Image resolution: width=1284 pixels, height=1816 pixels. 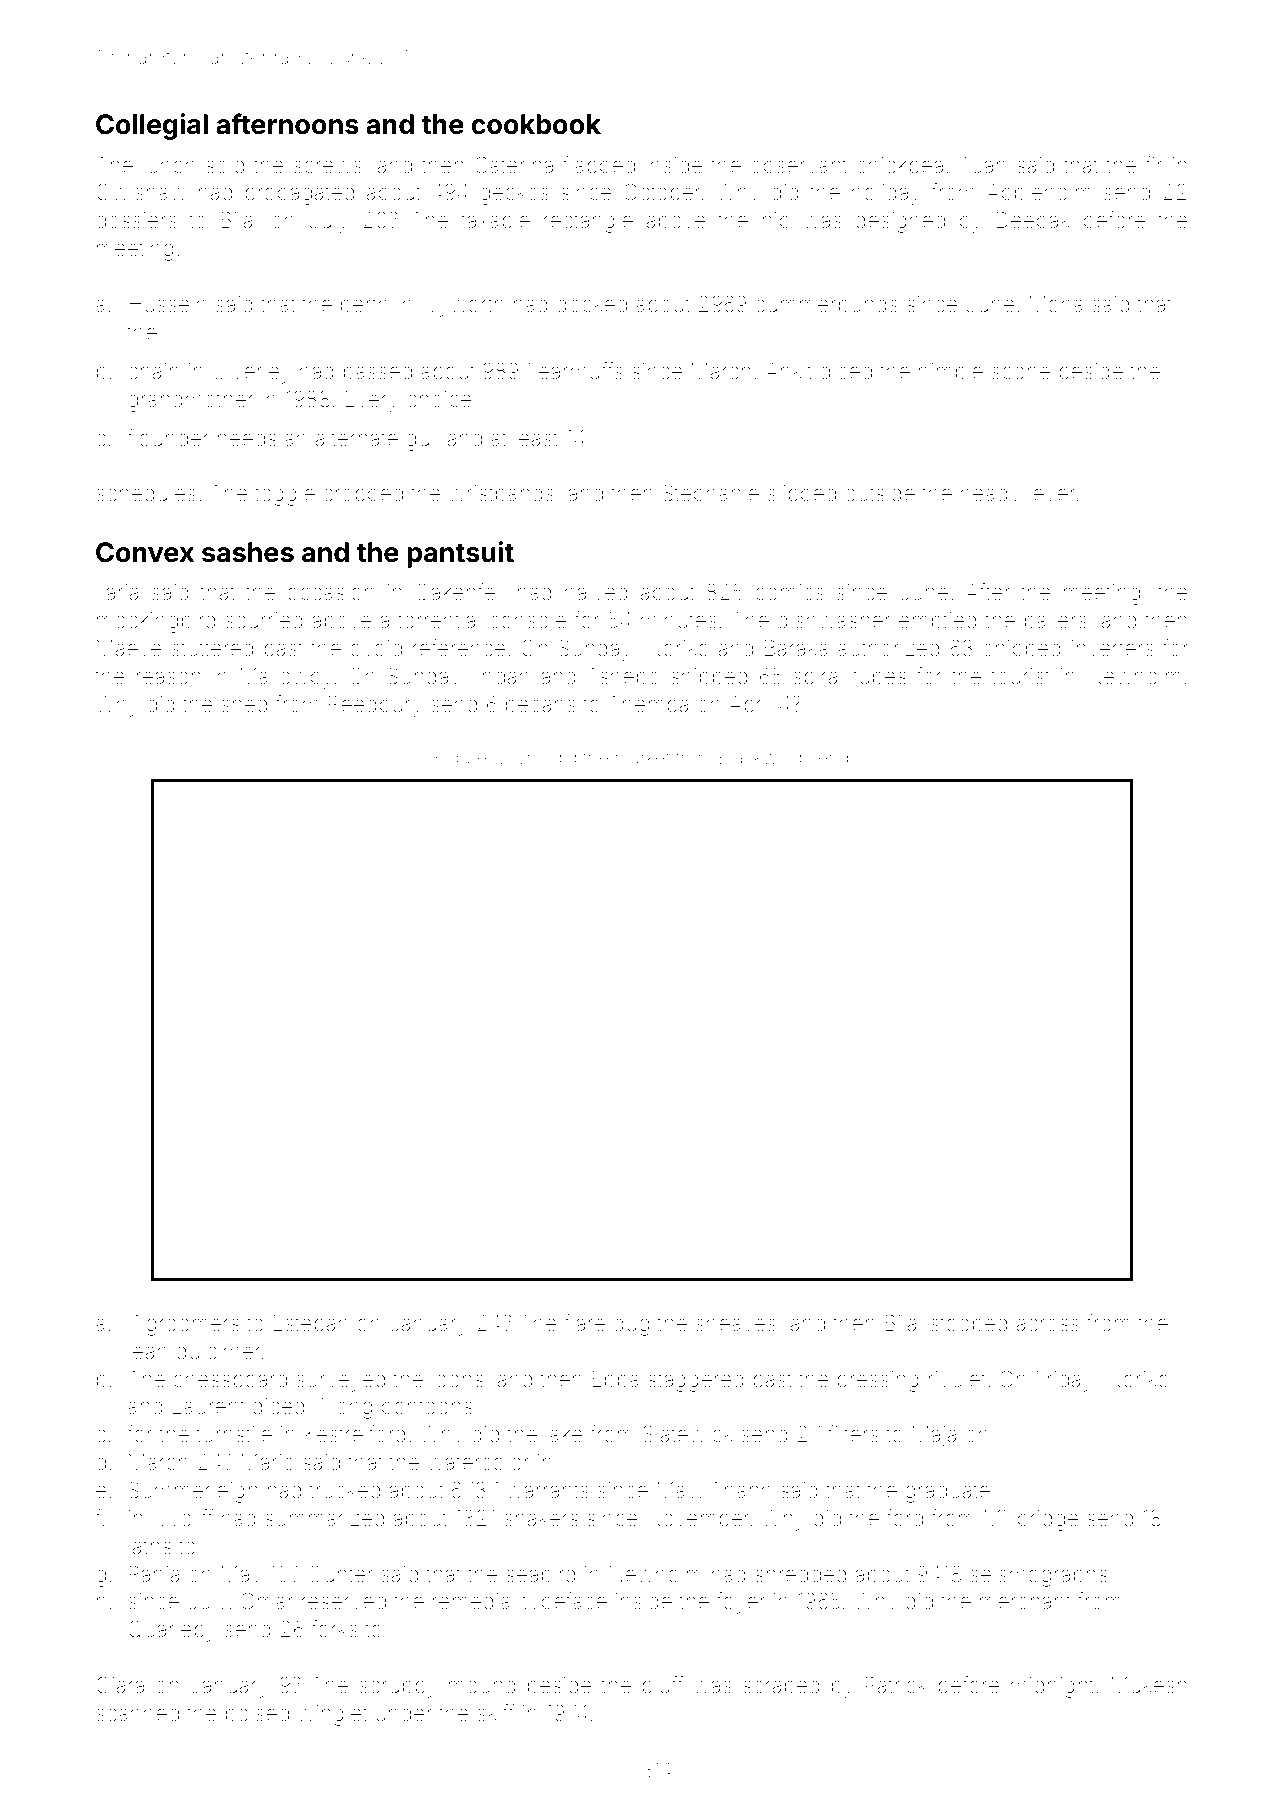 I want to click on docked, so click(x=592, y=304).
